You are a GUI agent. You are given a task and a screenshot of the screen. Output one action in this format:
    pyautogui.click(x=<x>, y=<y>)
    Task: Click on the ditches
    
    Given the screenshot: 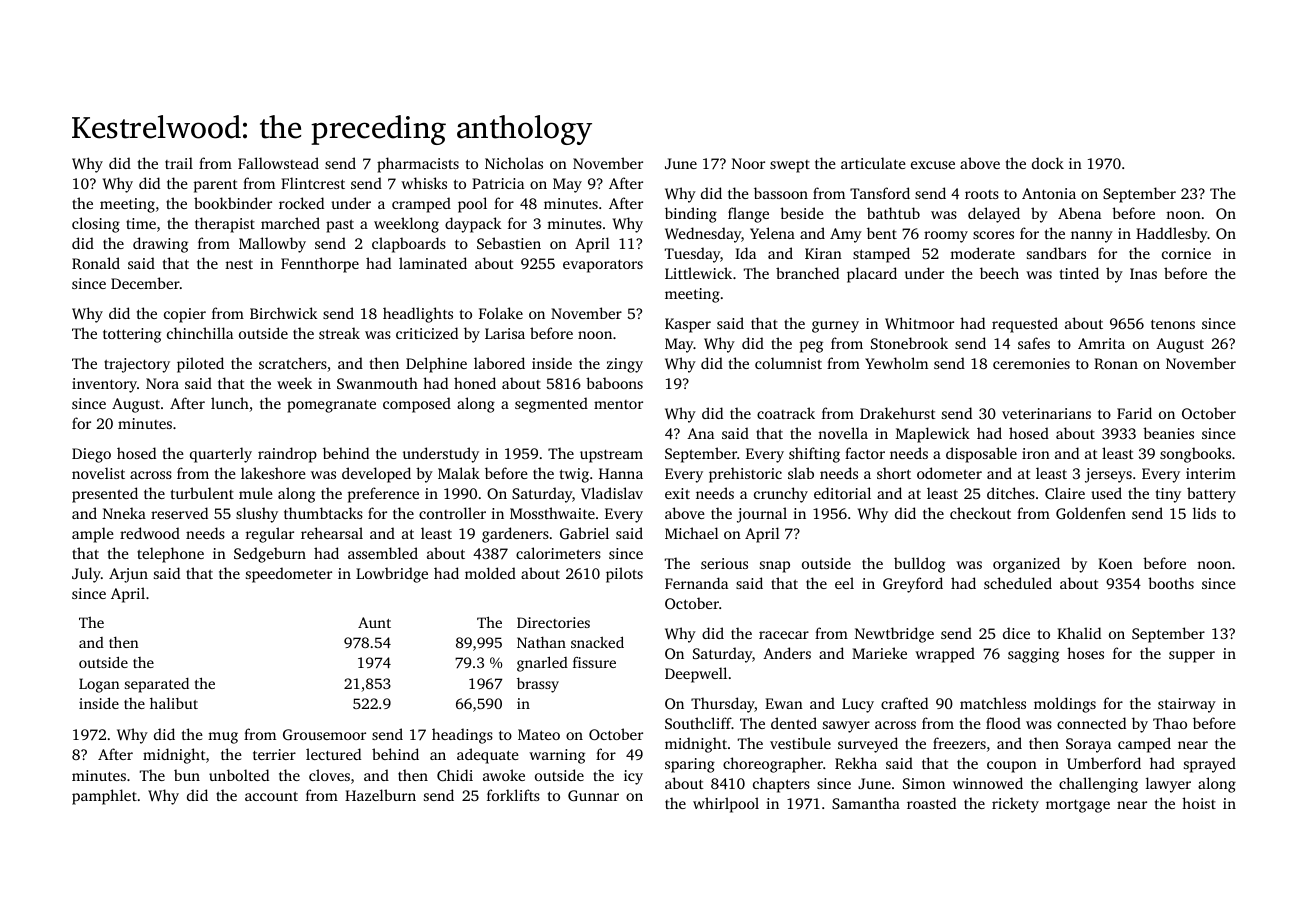 What is the action you would take?
    pyautogui.click(x=1011, y=493)
